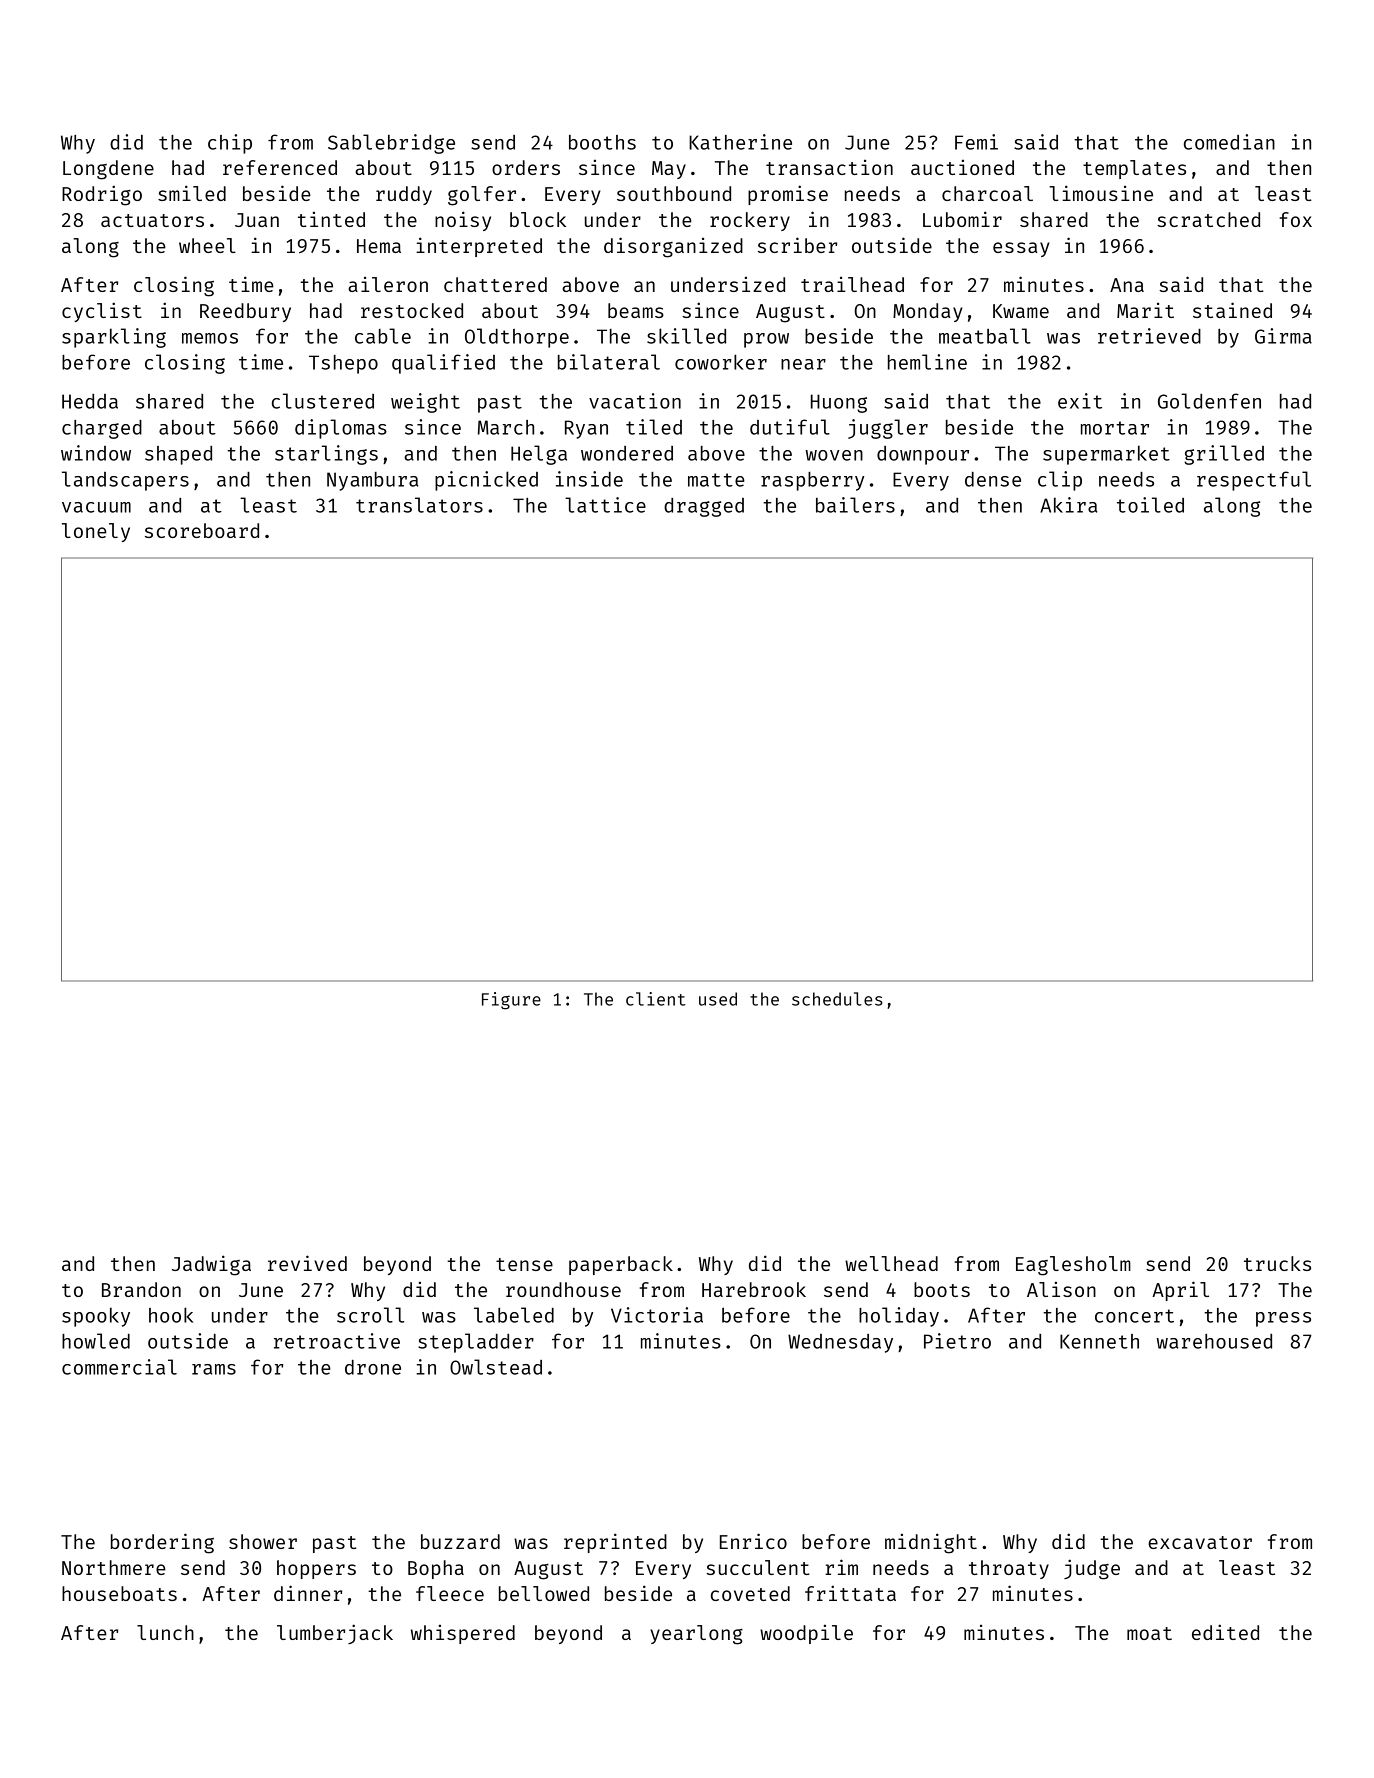  I want to click on Figure, so click(511, 1001).
